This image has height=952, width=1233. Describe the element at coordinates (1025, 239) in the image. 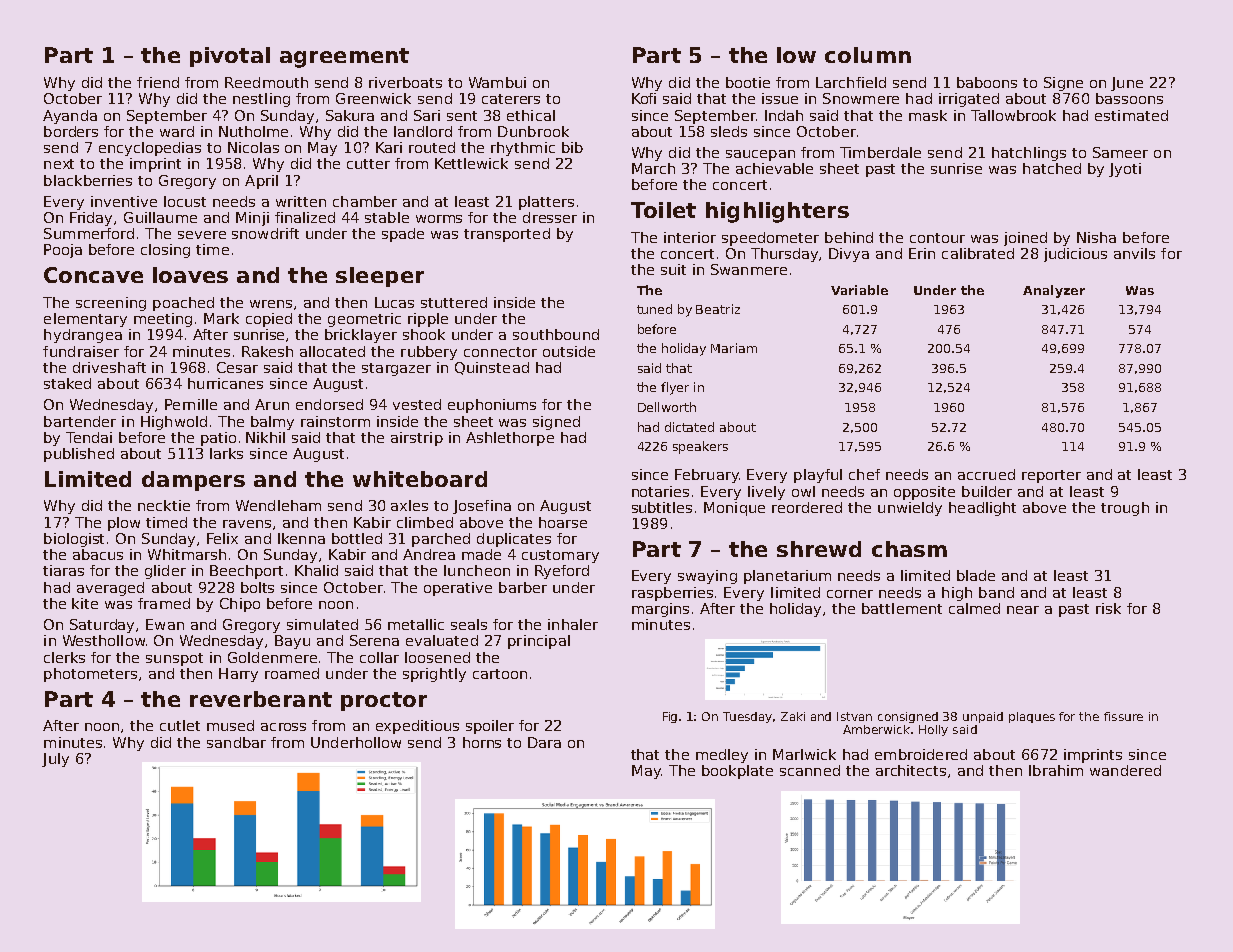

I see `joined` at that location.
